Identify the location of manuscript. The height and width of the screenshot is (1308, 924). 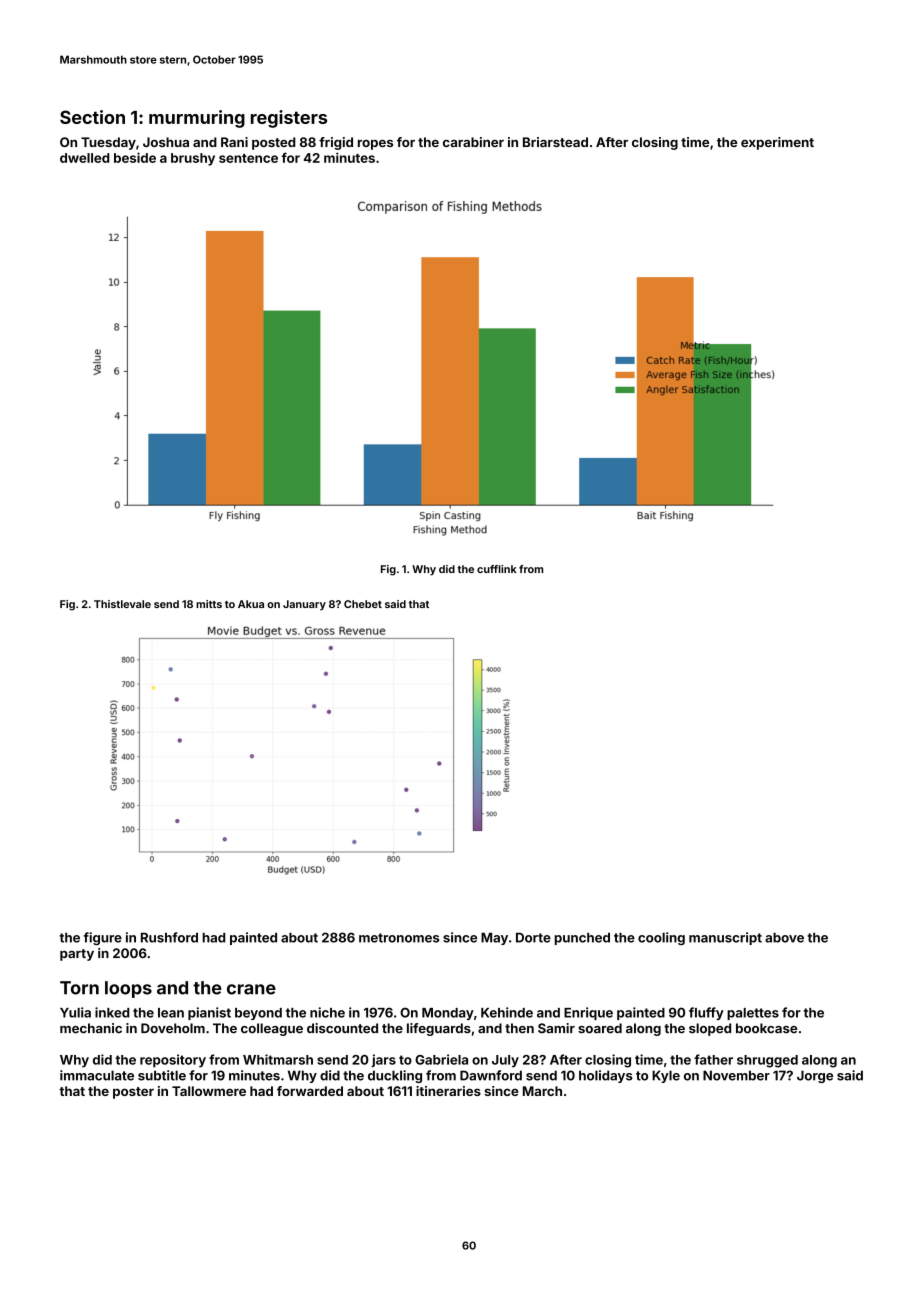
(725, 938).
